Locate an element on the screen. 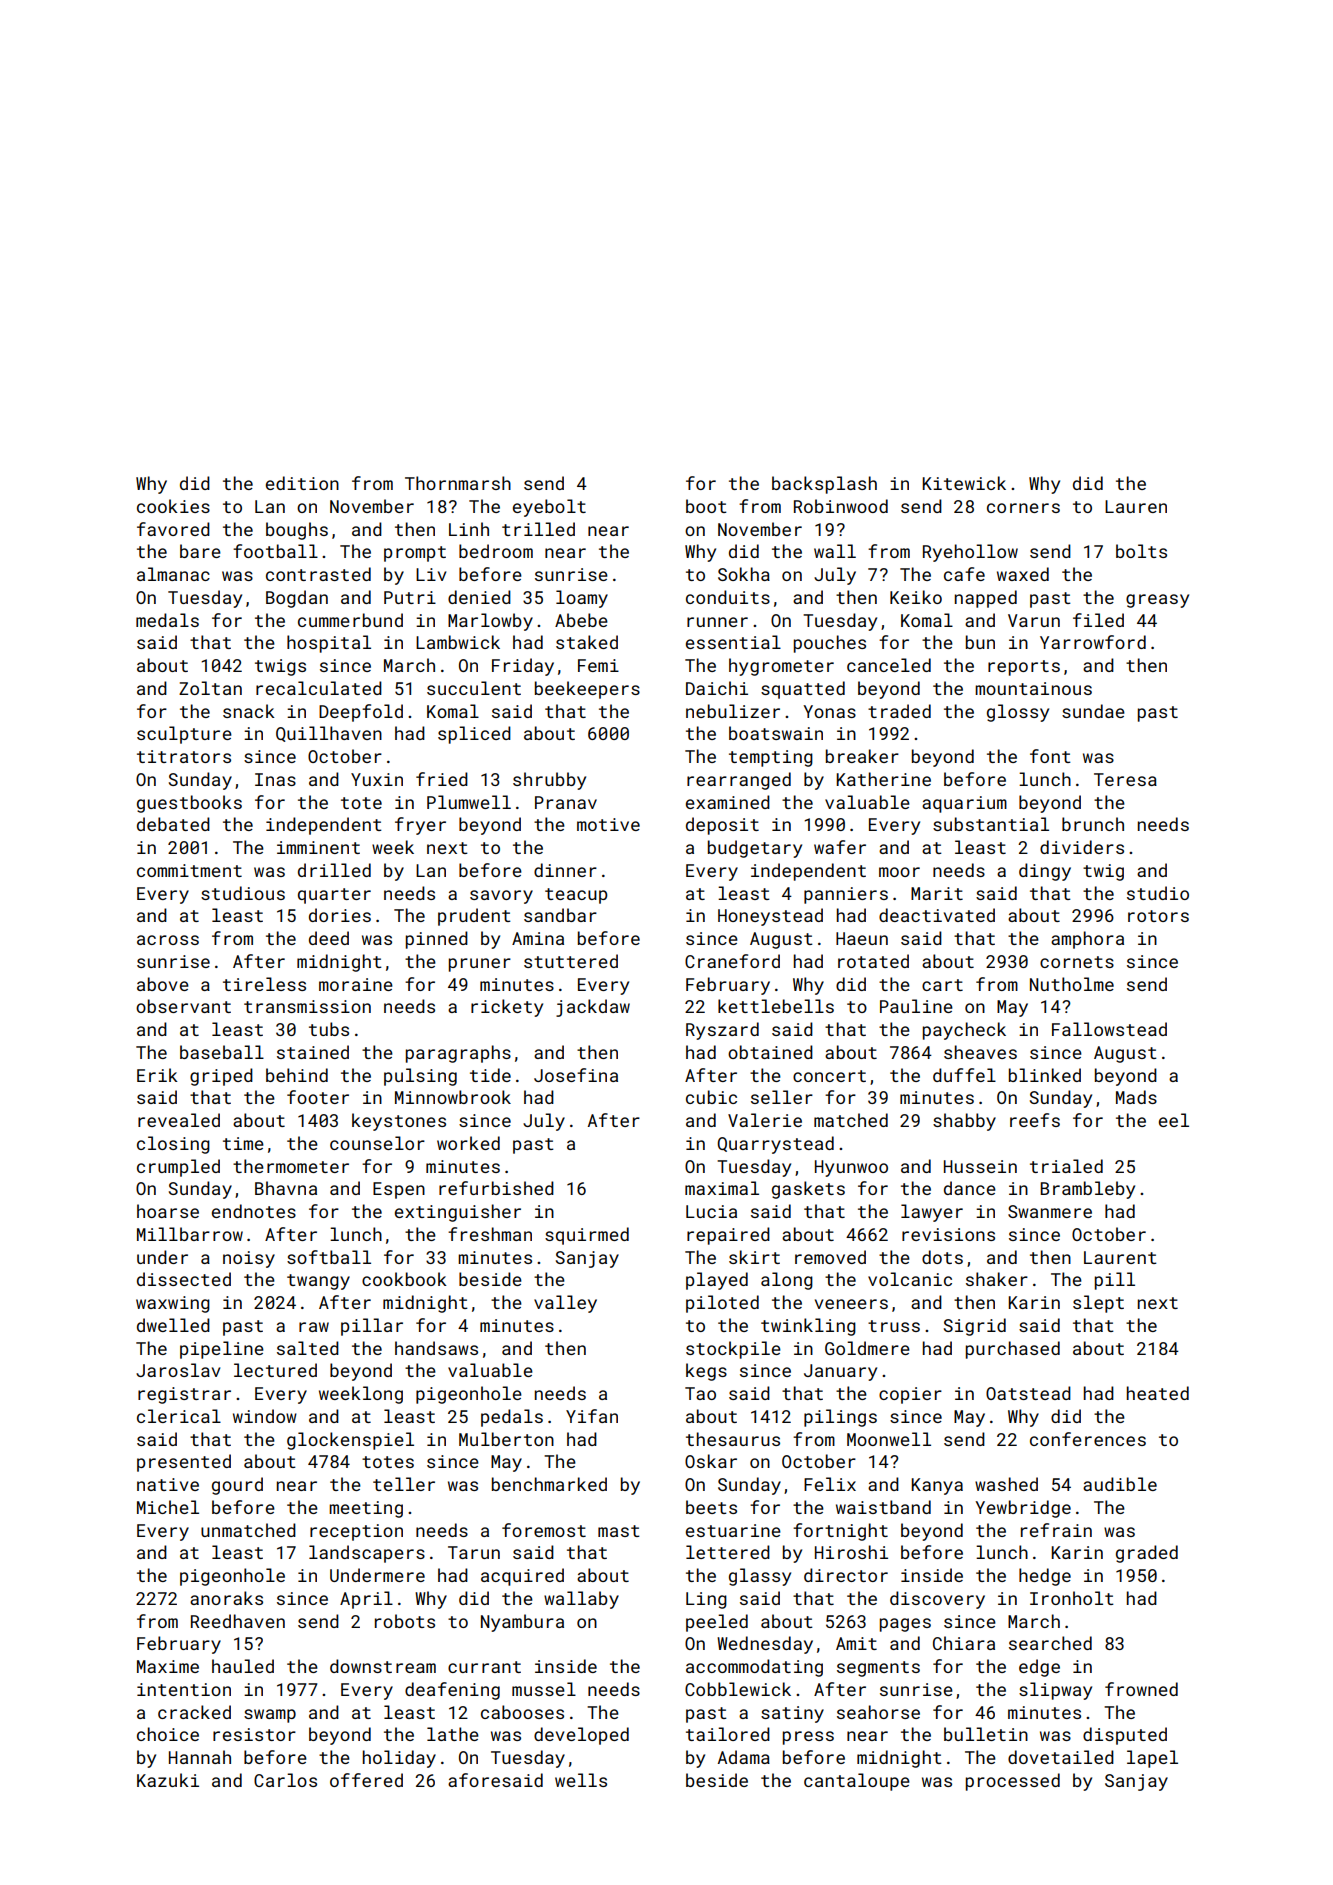  hauled is located at coordinates (243, 1666).
